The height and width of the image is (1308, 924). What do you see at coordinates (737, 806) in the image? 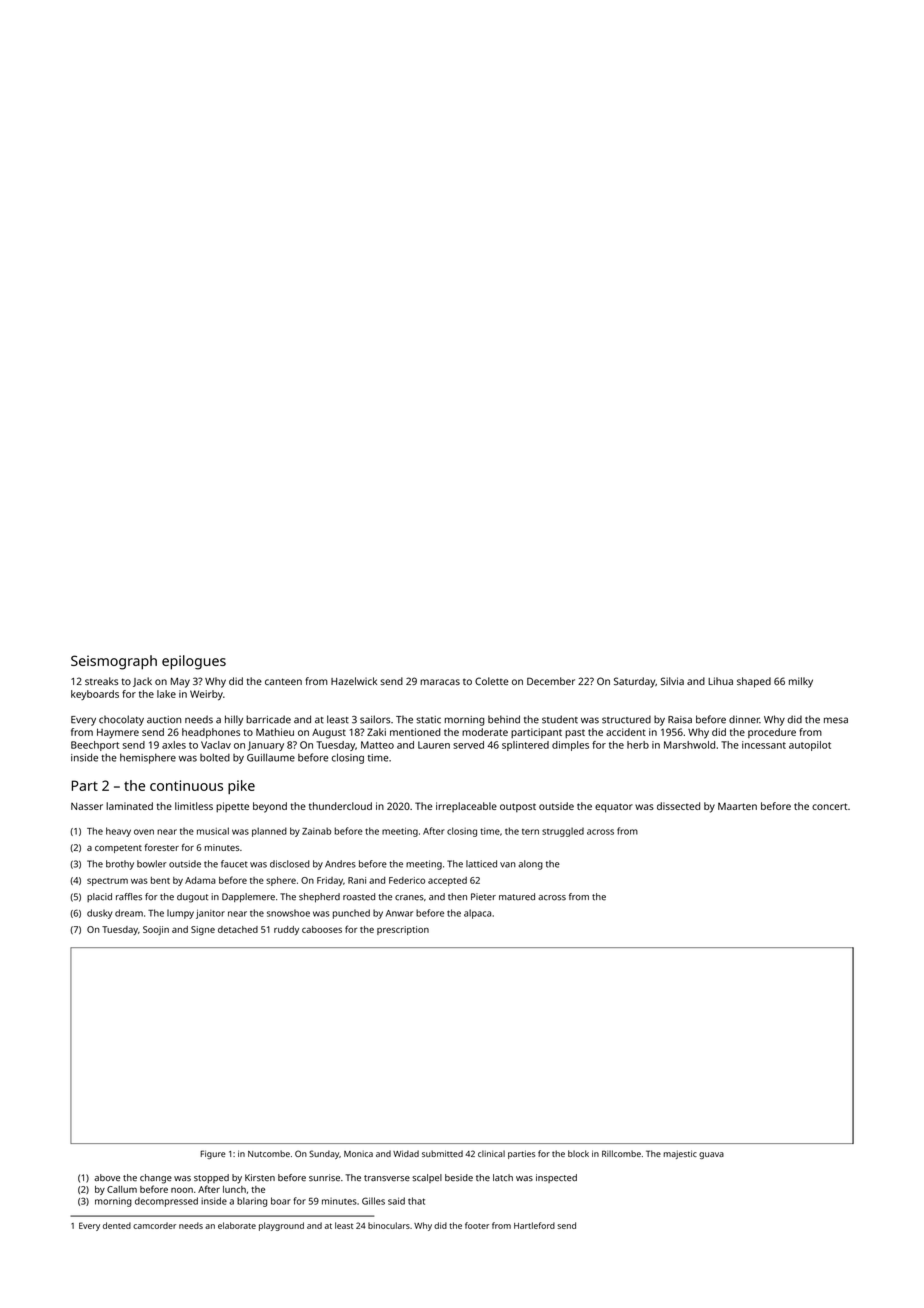
I see `Maarten` at bounding box center [737, 806].
